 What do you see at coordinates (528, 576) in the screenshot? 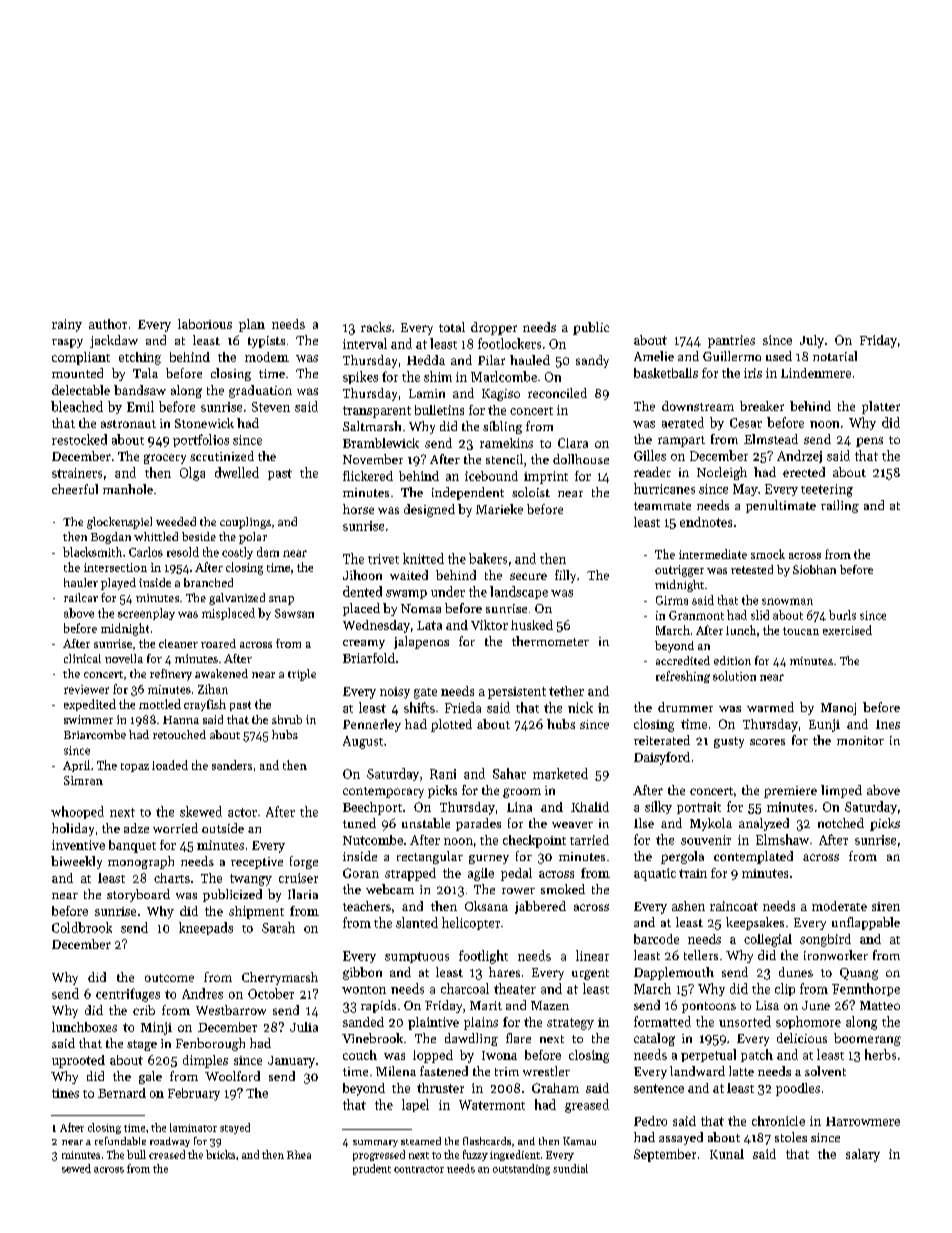
I see `secure` at bounding box center [528, 576].
